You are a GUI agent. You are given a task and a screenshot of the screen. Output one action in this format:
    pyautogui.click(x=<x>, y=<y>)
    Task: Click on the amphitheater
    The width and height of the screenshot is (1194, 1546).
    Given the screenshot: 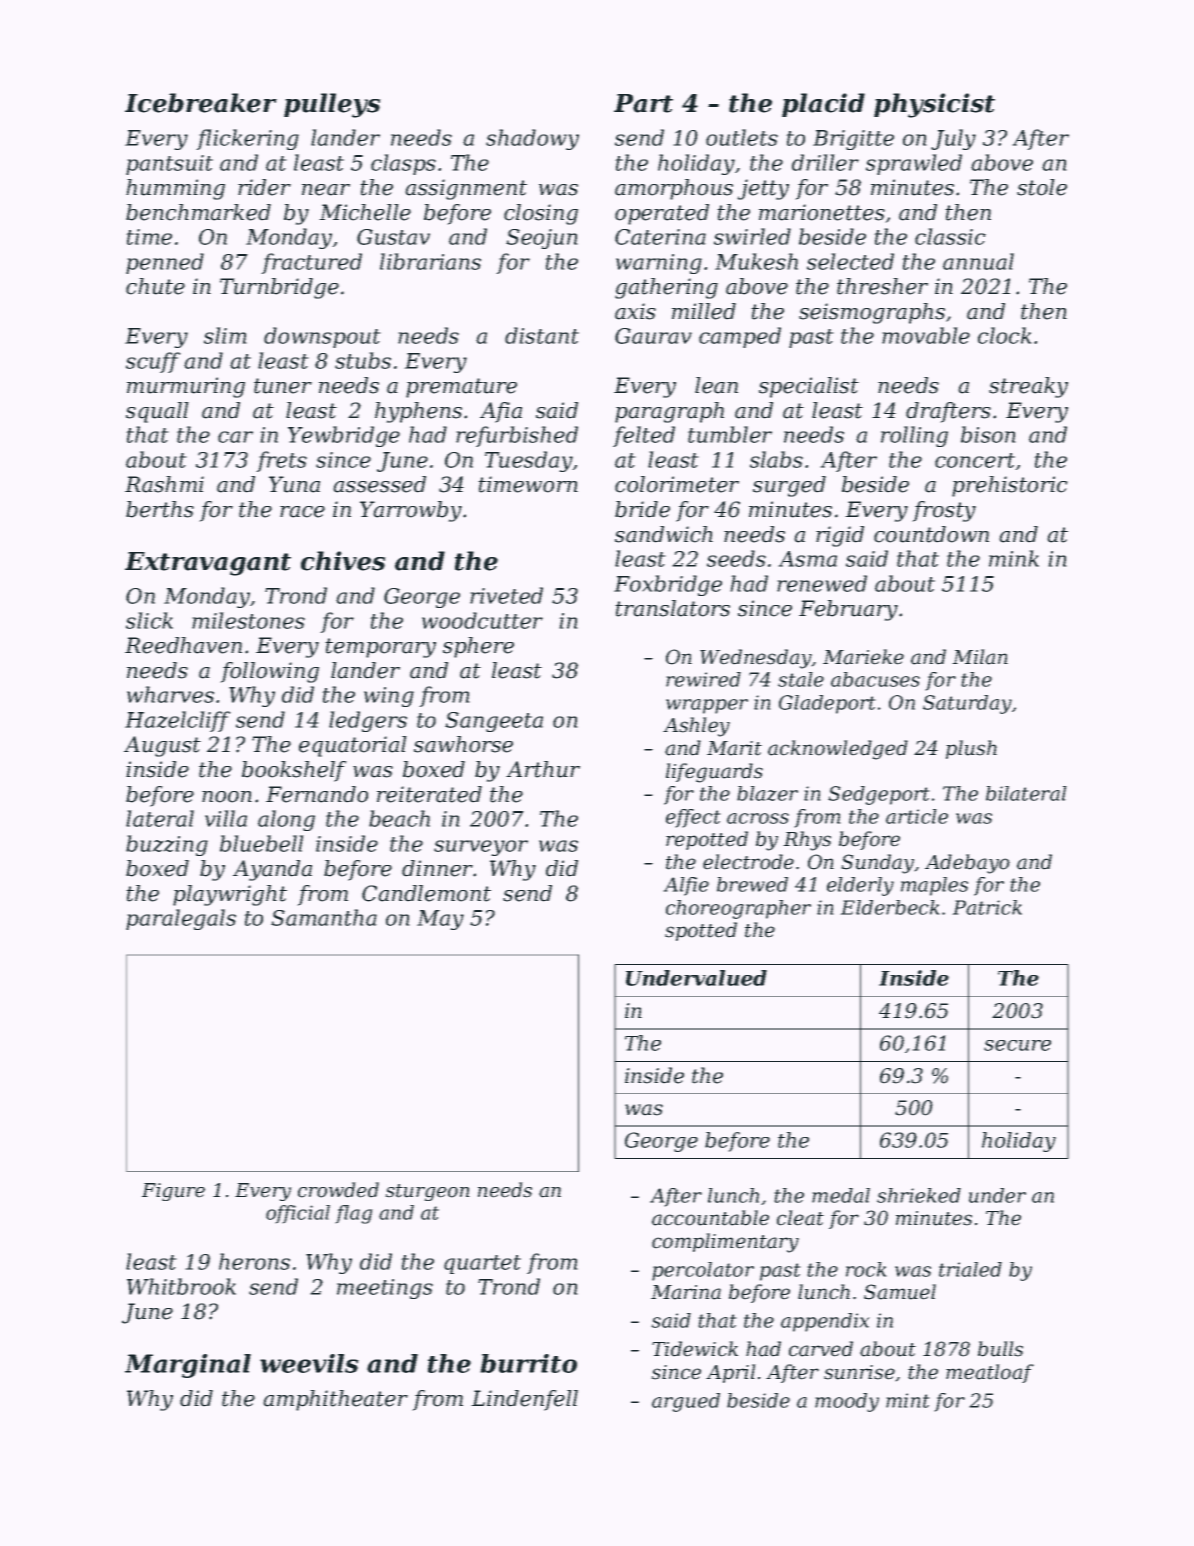 What is the action you would take?
    pyautogui.click(x=335, y=1400)
